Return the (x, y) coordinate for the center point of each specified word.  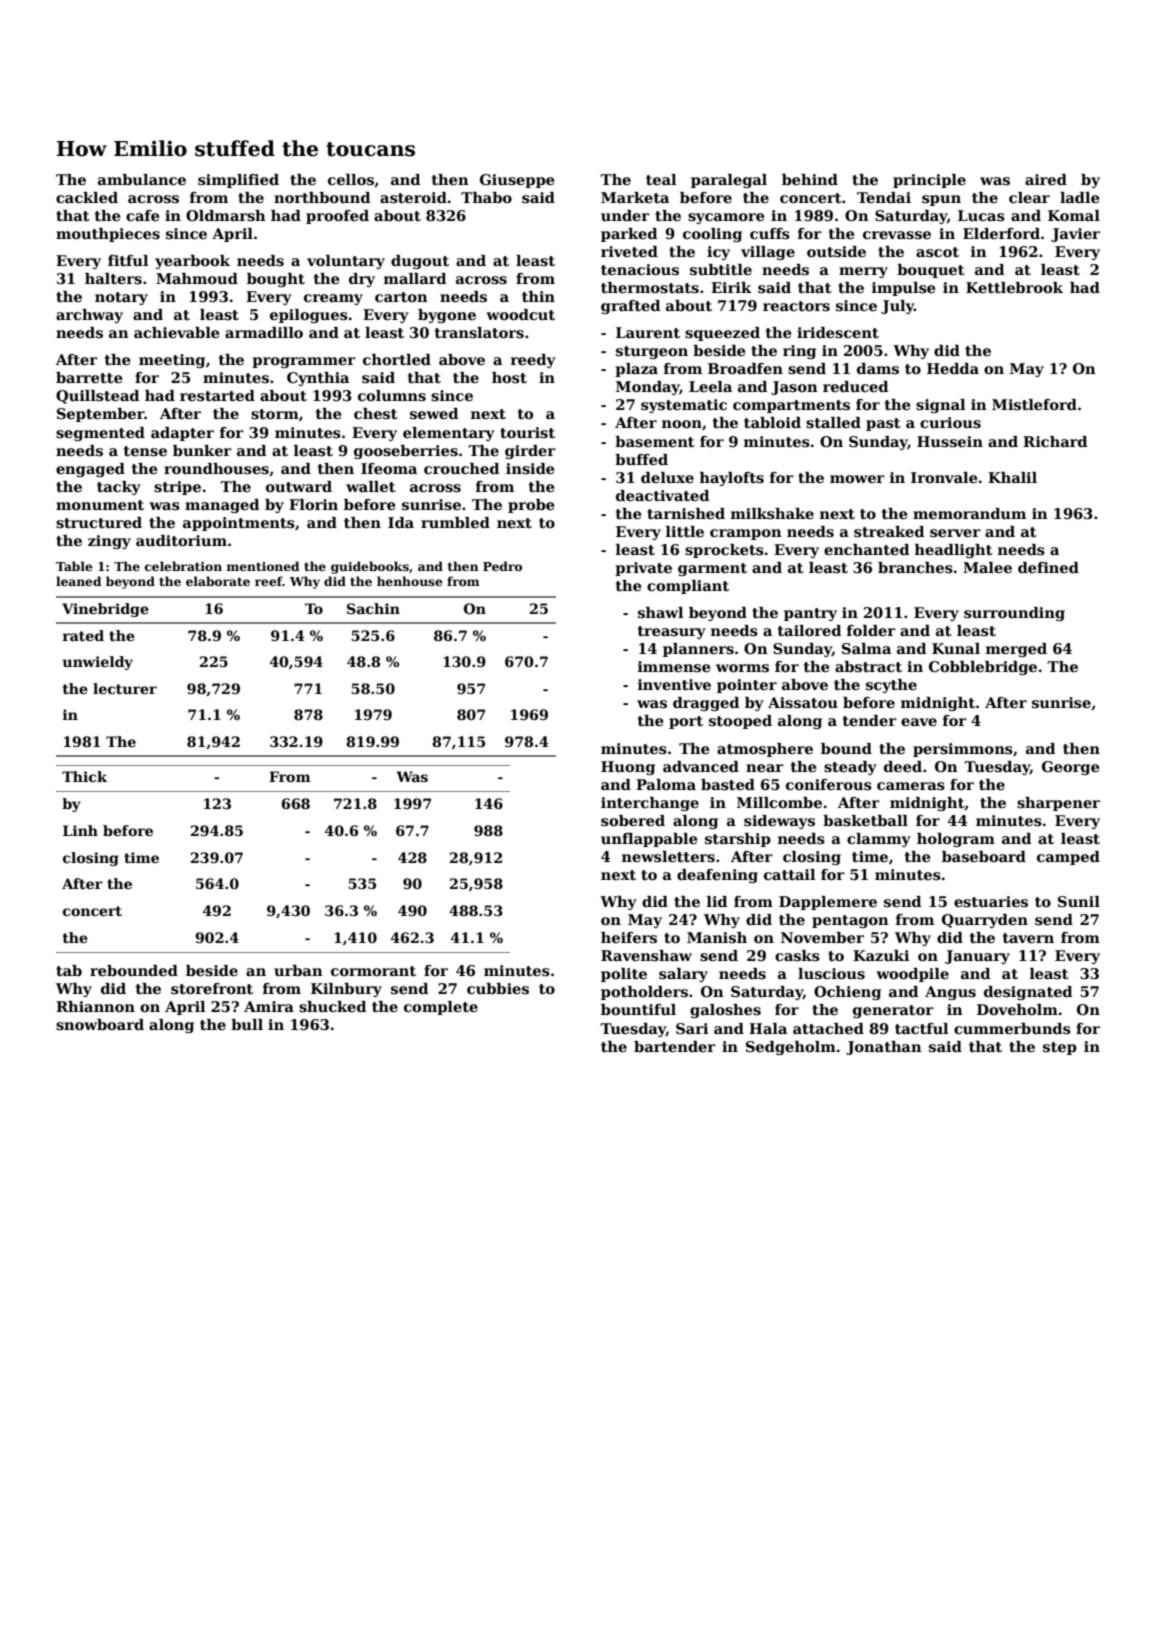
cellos (351, 179)
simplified (238, 181)
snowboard (100, 1024)
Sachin (373, 608)
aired (1046, 179)
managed (222, 506)
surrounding (1014, 614)
